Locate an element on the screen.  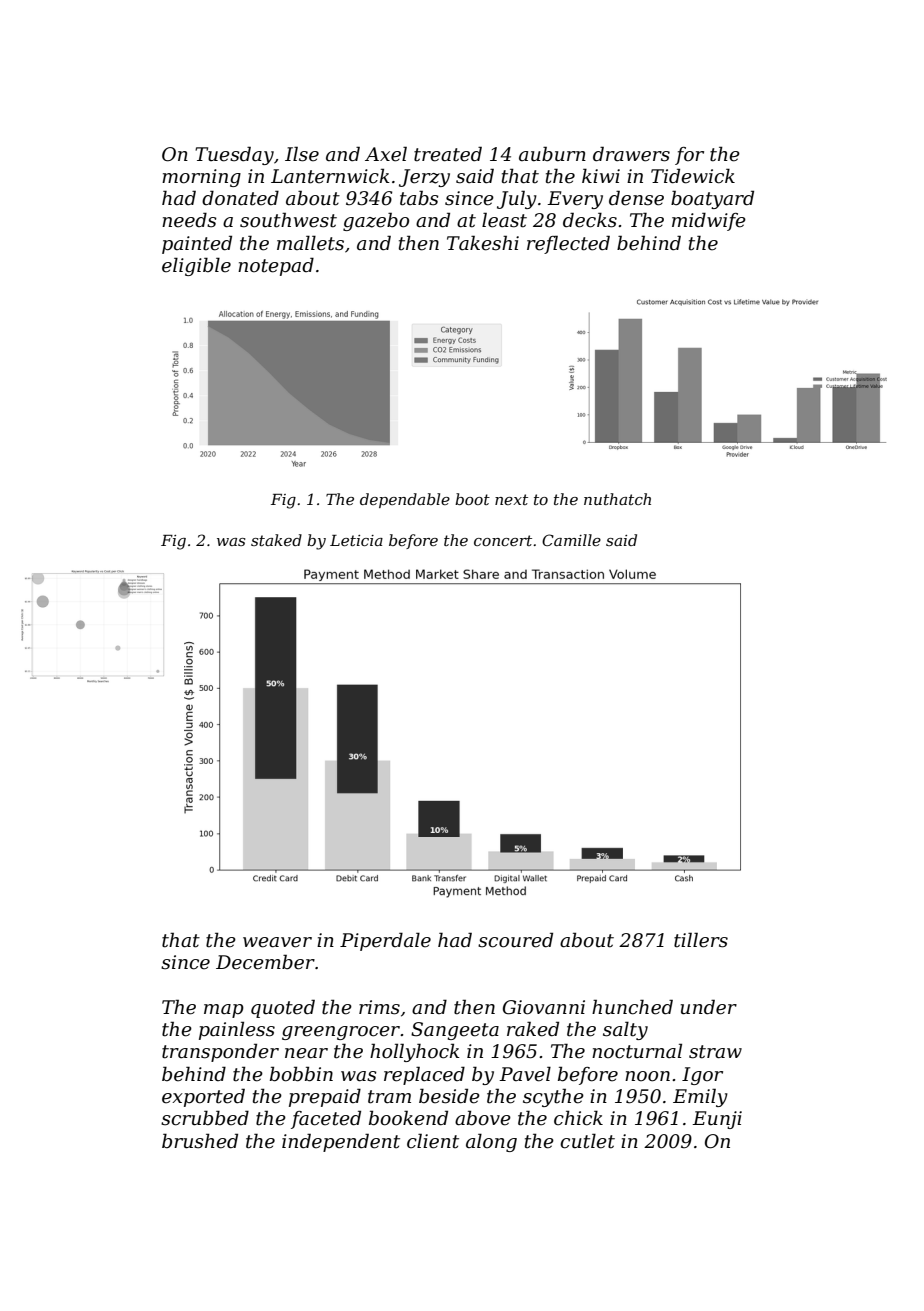
concert is located at coordinates (503, 540).
